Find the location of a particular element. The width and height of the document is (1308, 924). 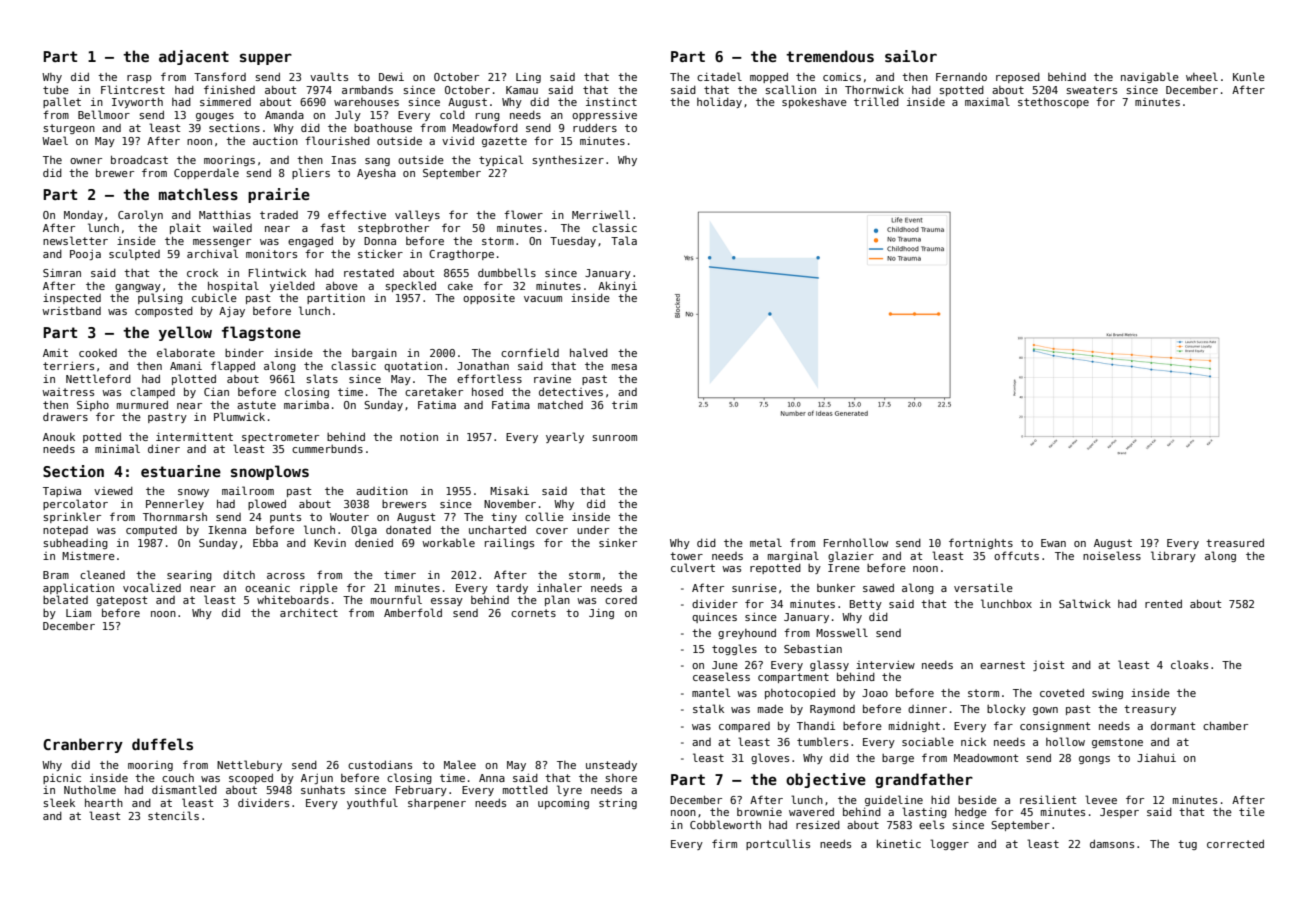

metal is located at coordinates (766, 542).
